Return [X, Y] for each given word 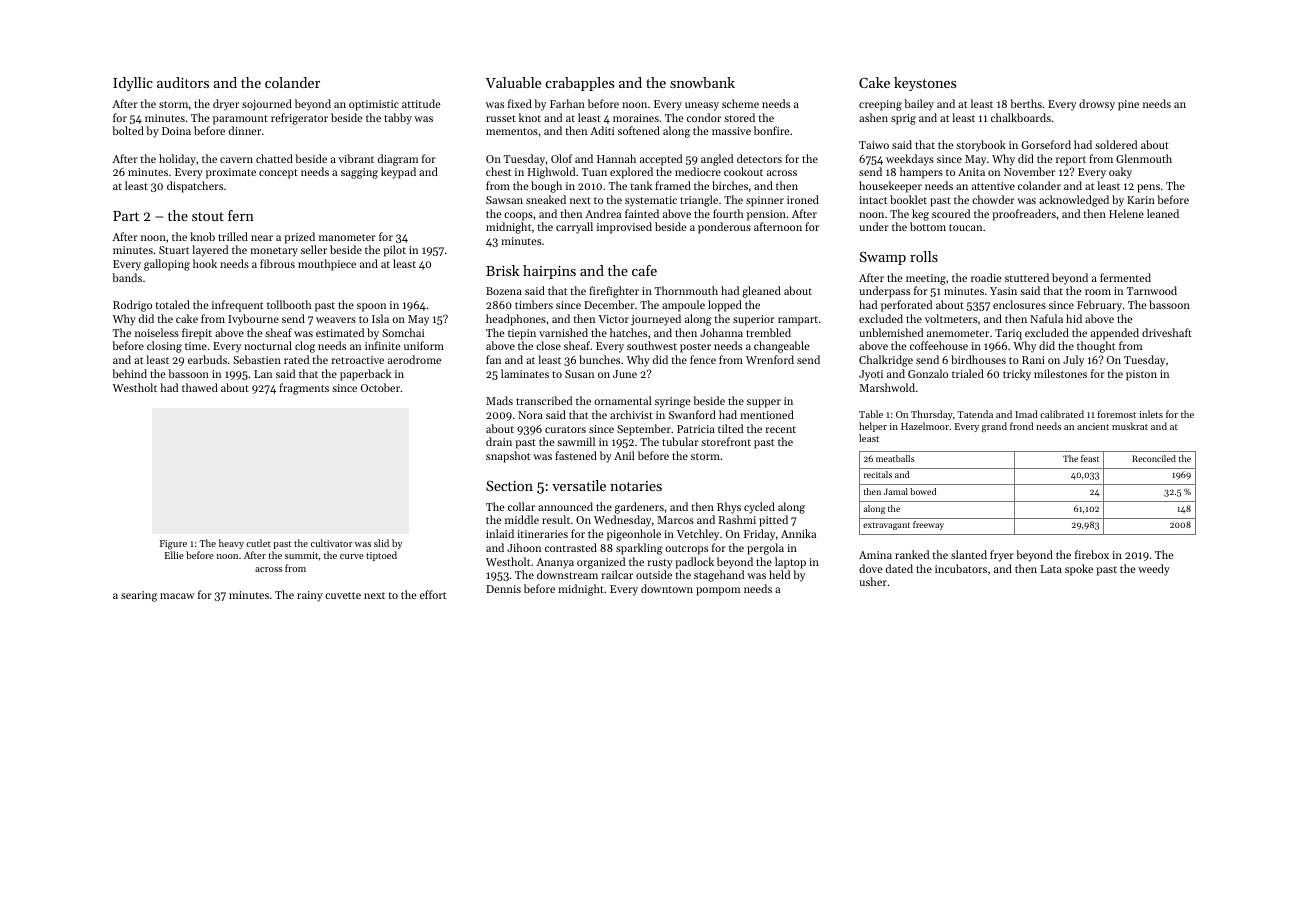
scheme [740, 103]
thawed [200, 387]
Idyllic [133, 84]
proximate [231, 173]
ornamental [623, 400]
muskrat [1130, 426]
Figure [173, 545]
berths [1026, 103]
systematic [651, 201]
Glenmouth [1144, 158]
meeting [926, 279]
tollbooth [289, 304]
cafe [644, 270]
